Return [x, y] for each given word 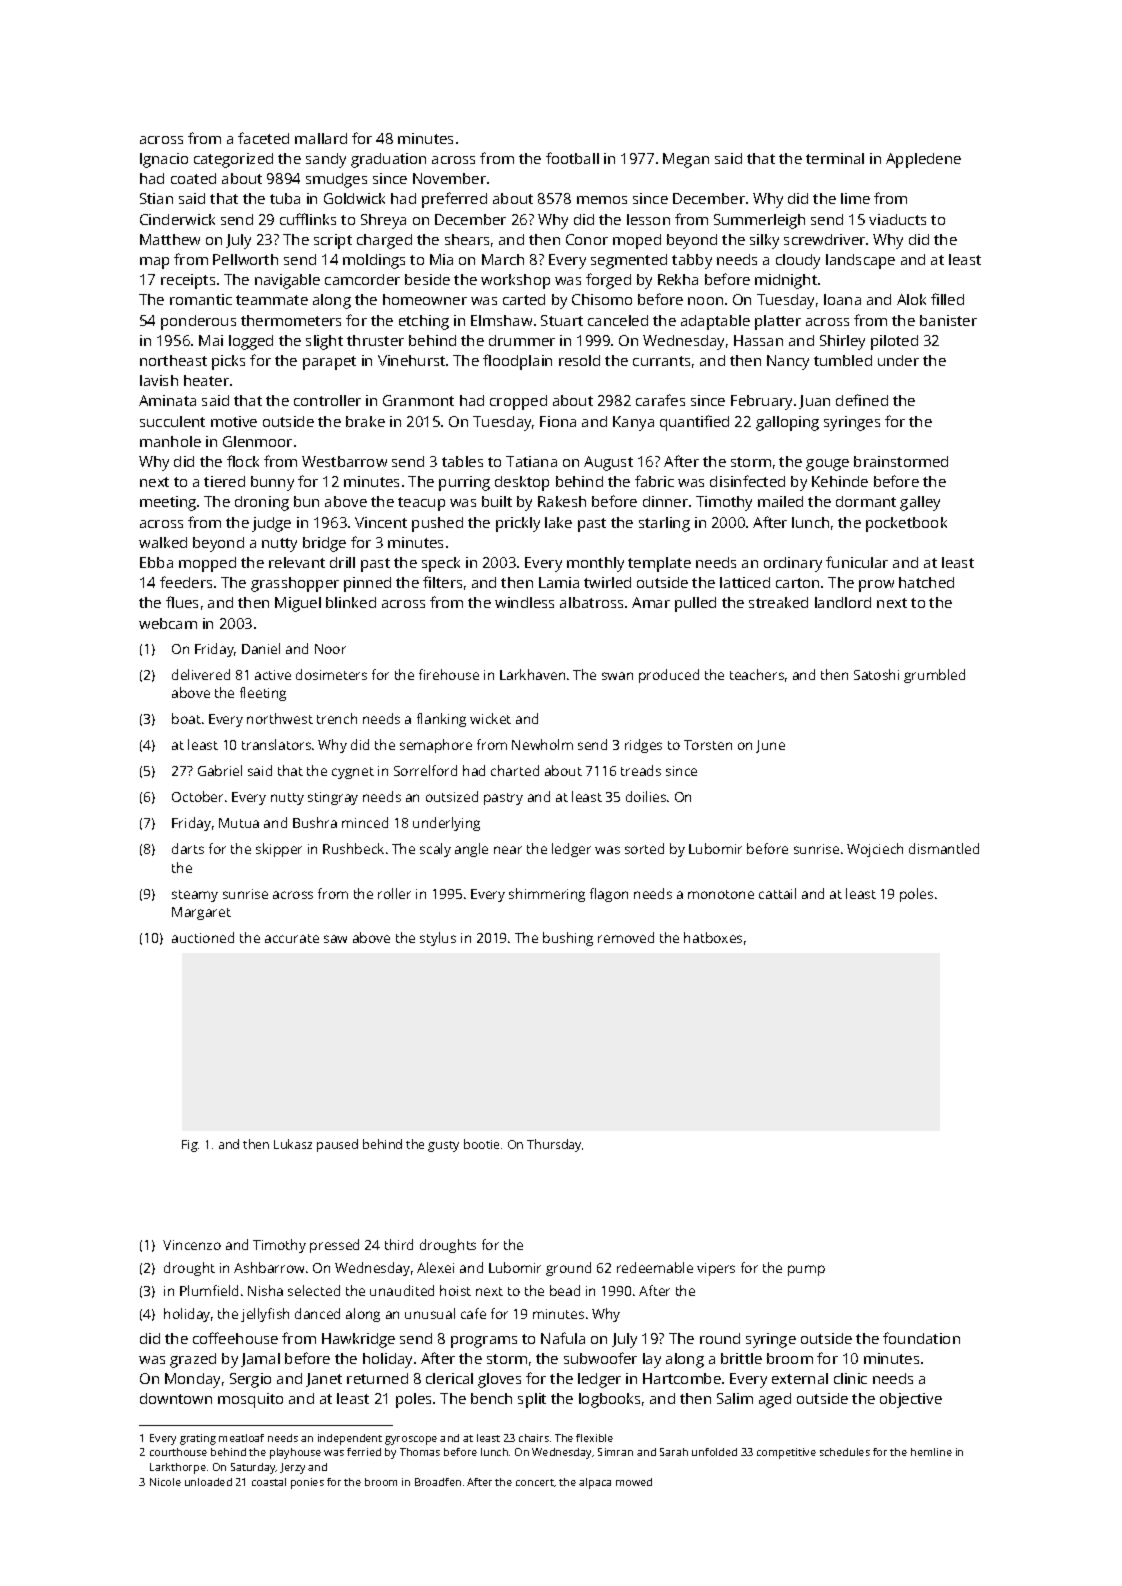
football [572, 158]
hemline [931, 1452]
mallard [321, 138]
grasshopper [295, 584]
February [761, 402]
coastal [269, 1482]
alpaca [595, 1483]
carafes [660, 400]
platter [778, 322]
